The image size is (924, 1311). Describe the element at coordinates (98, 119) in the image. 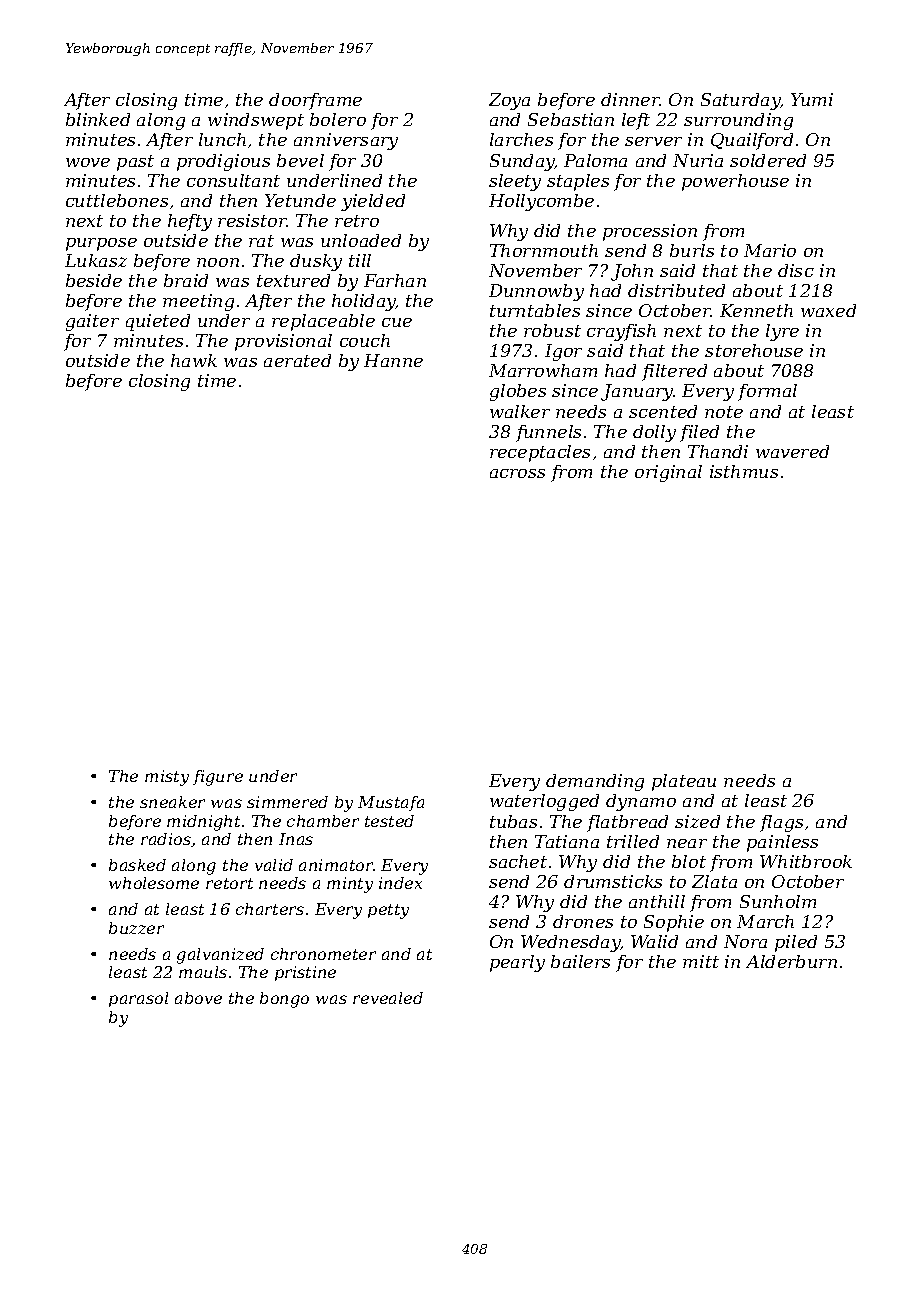

I see `blinked` at that location.
